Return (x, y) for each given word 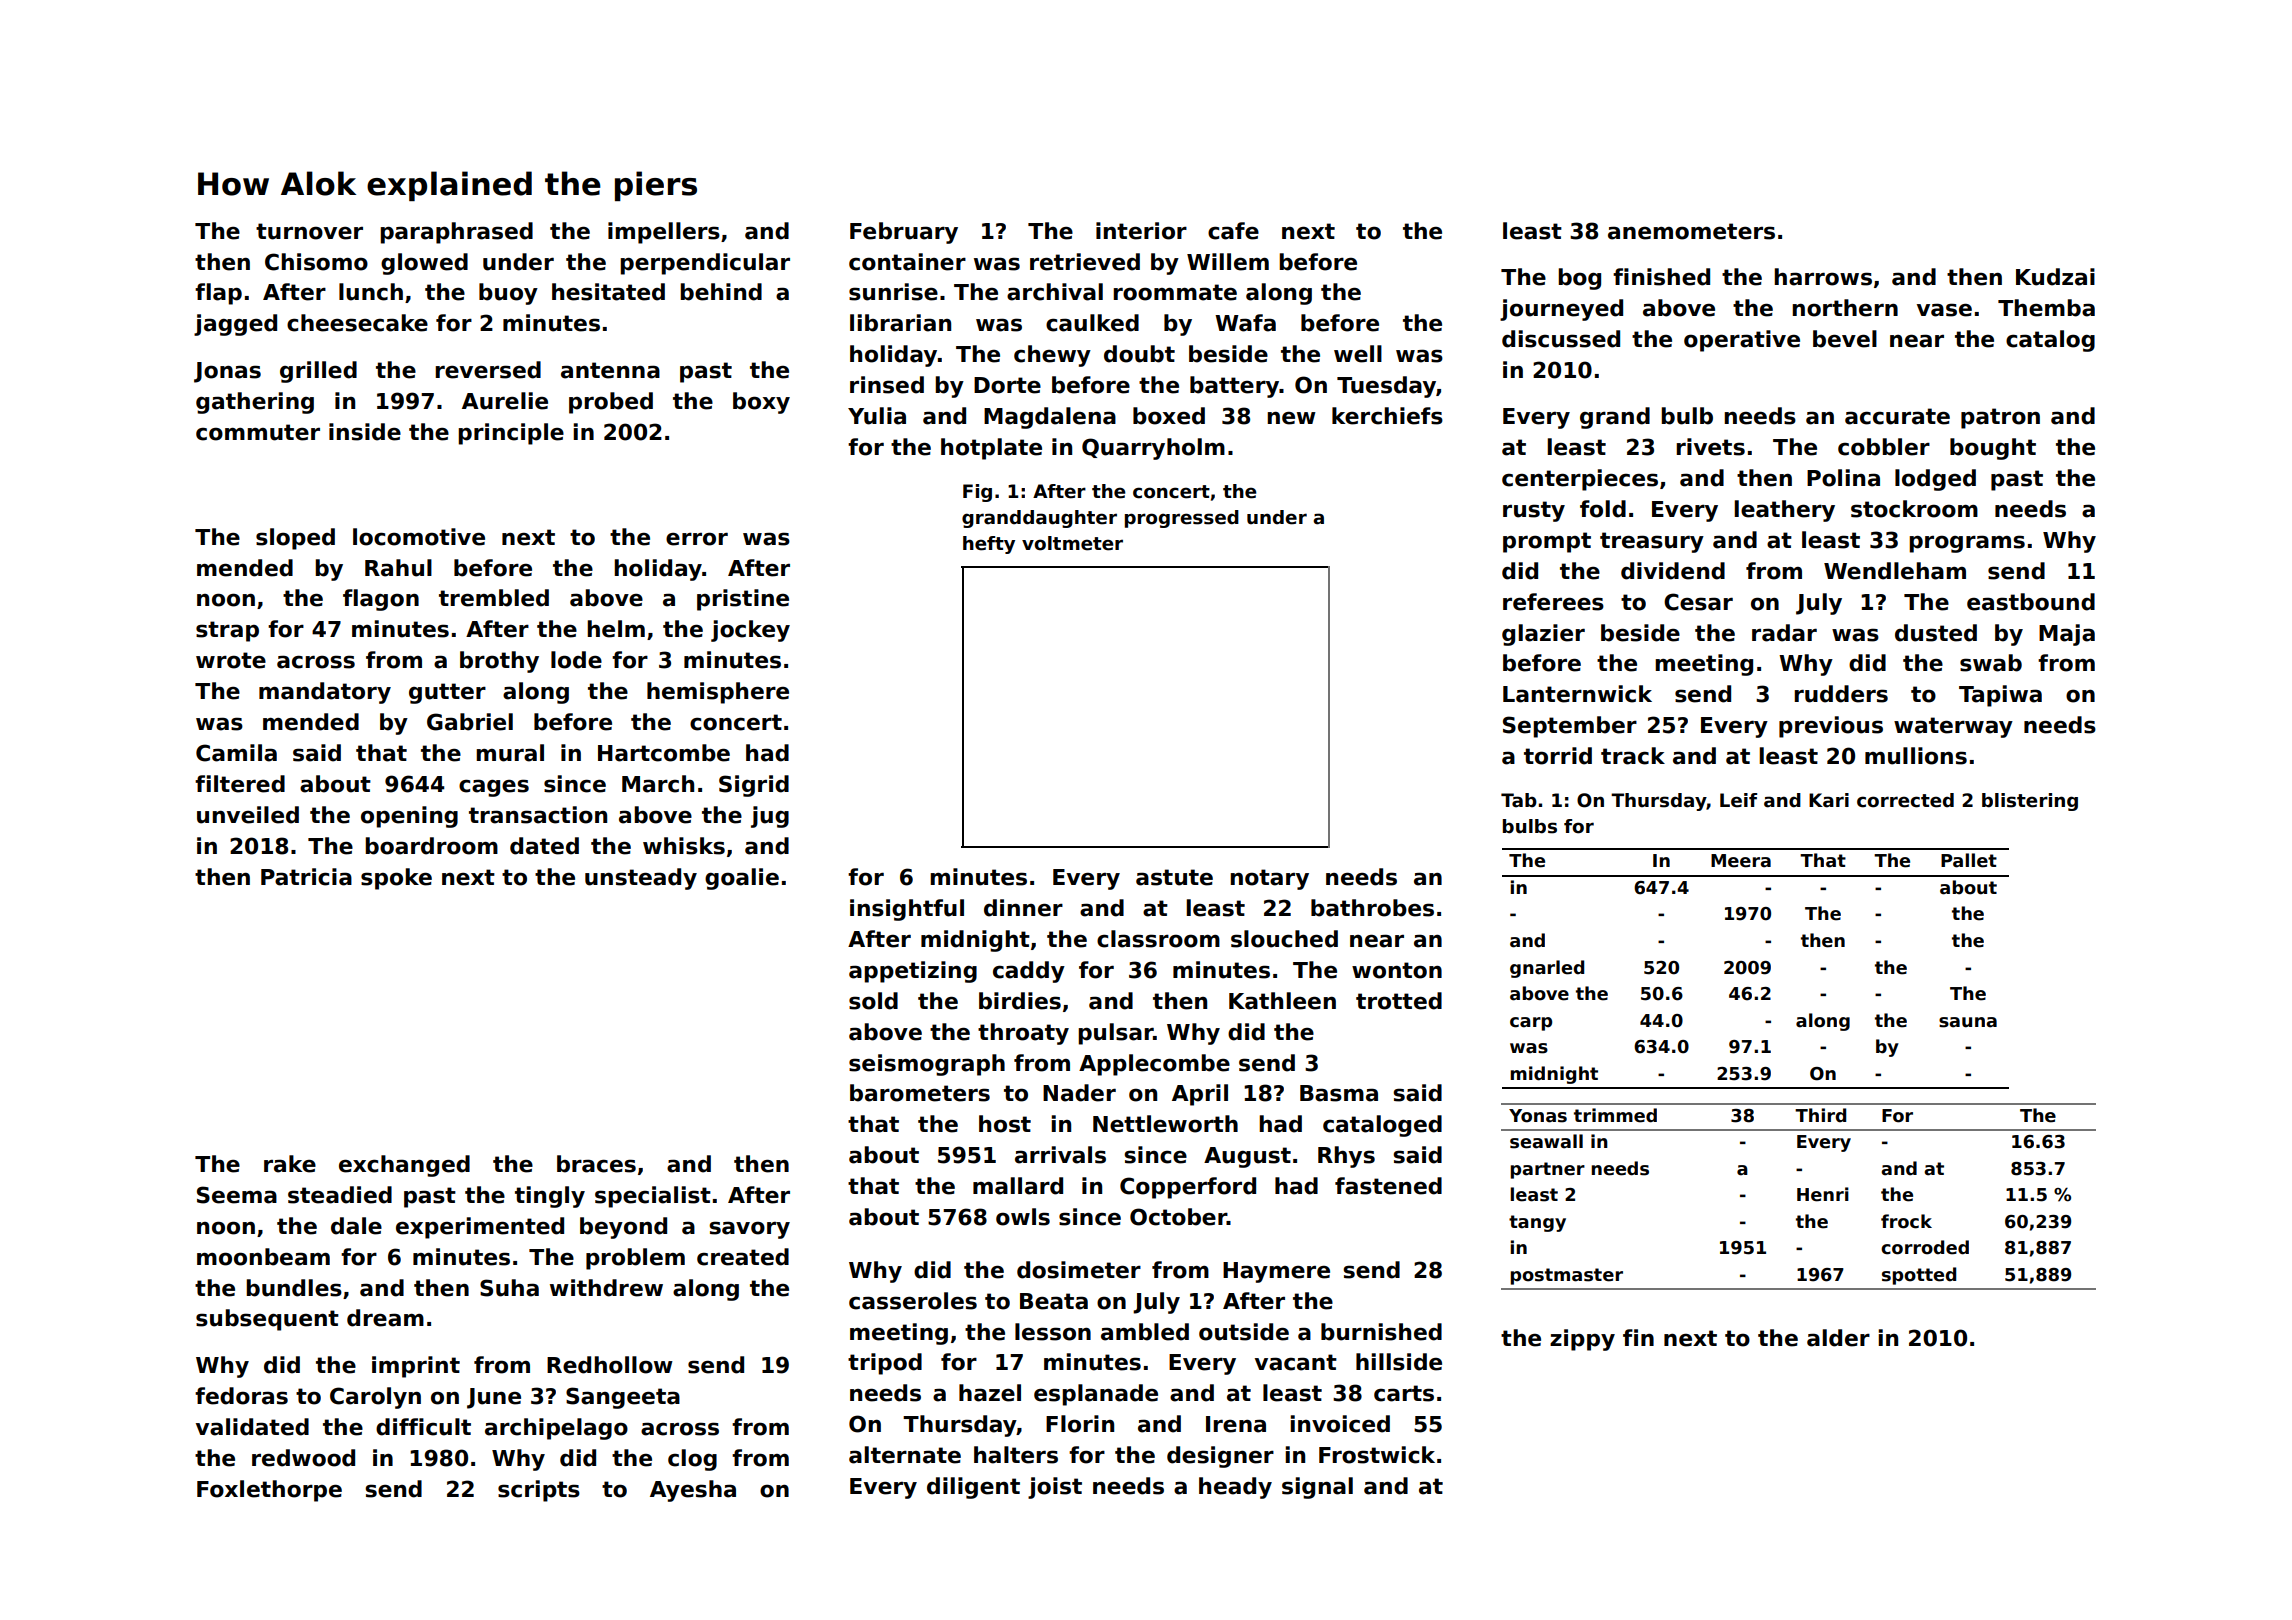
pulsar (1115, 1034)
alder (1838, 1338)
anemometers (1691, 231)
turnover (309, 231)
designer (1220, 1457)
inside (365, 432)
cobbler (1884, 447)
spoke (396, 879)
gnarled (1547, 969)
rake (290, 1164)
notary (1269, 879)
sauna (1968, 1022)
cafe (1233, 231)
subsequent (267, 1320)
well (1358, 354)
